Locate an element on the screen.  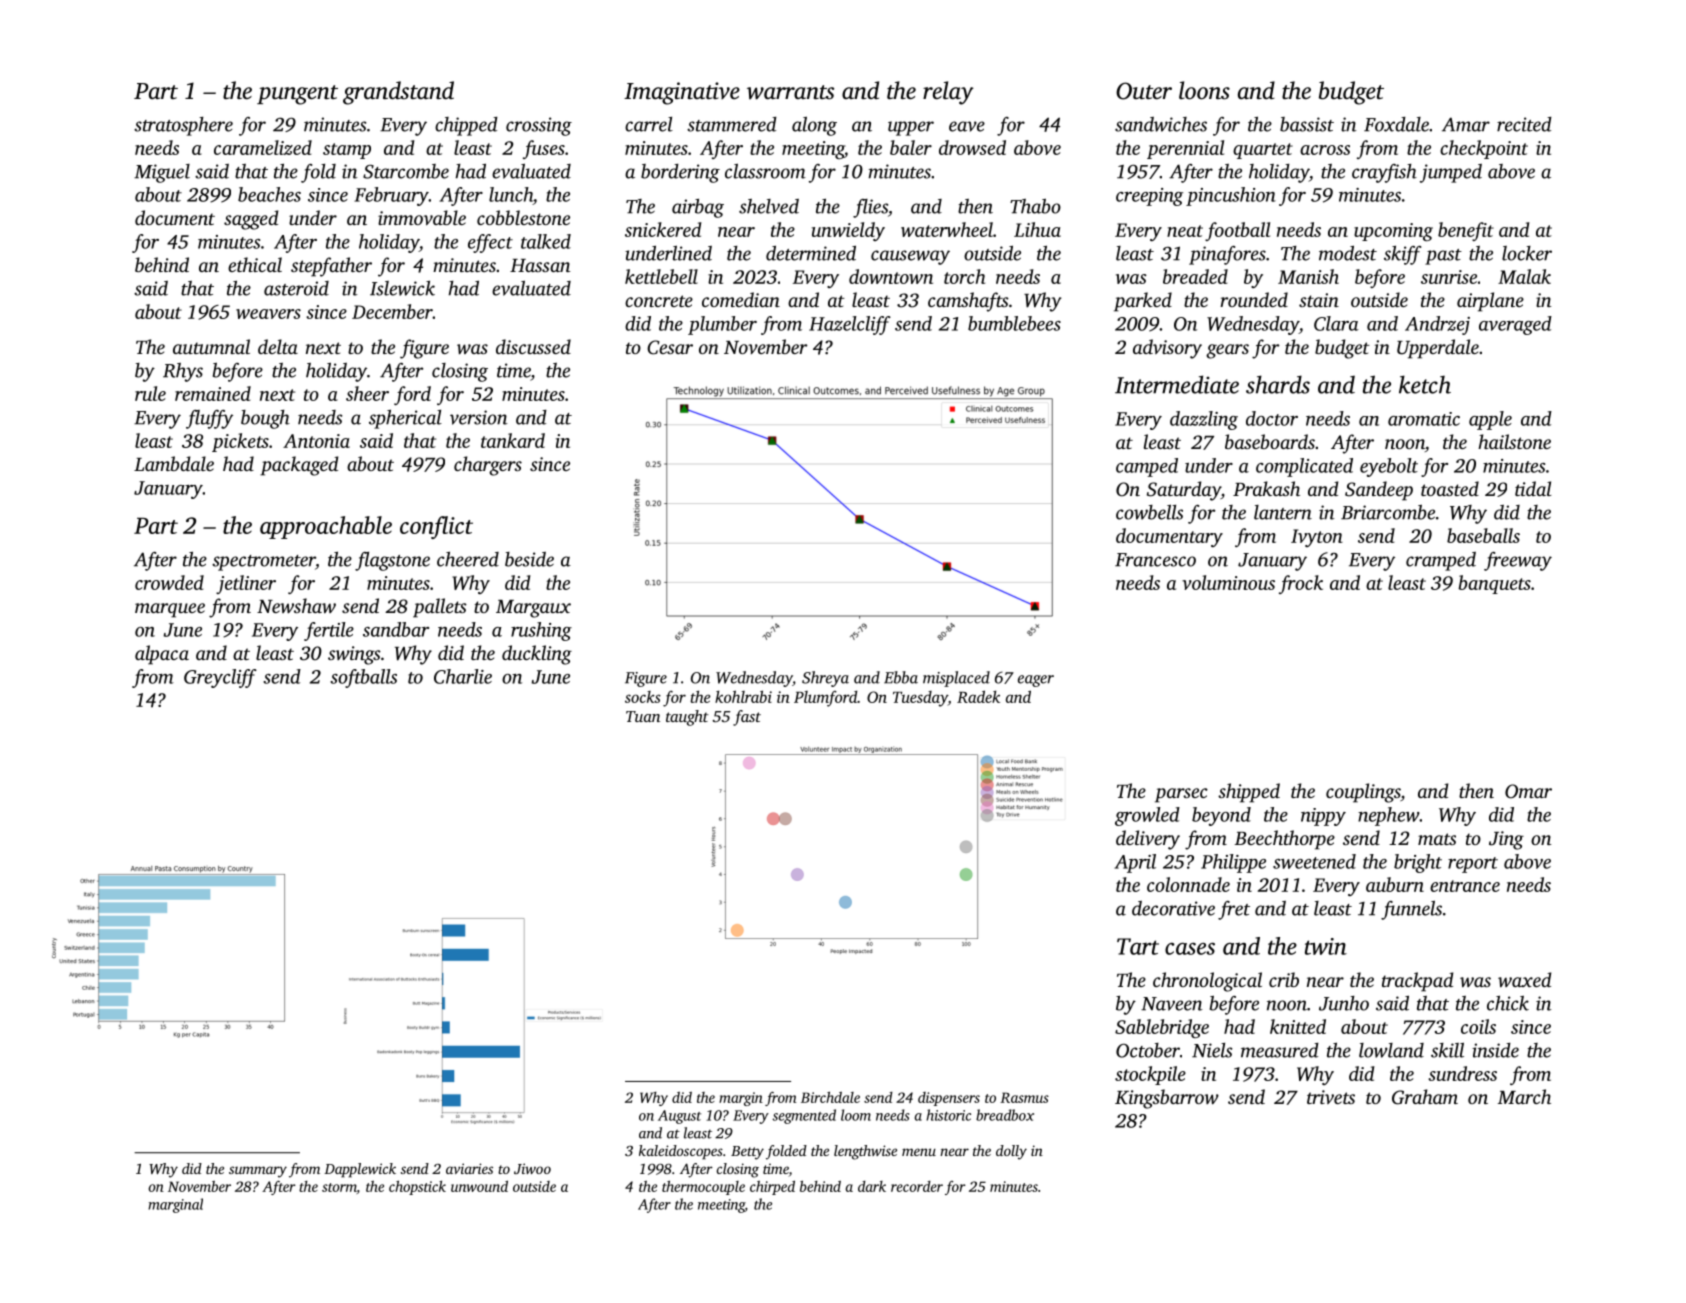
tidal is located at coordinates (1533, 488).
